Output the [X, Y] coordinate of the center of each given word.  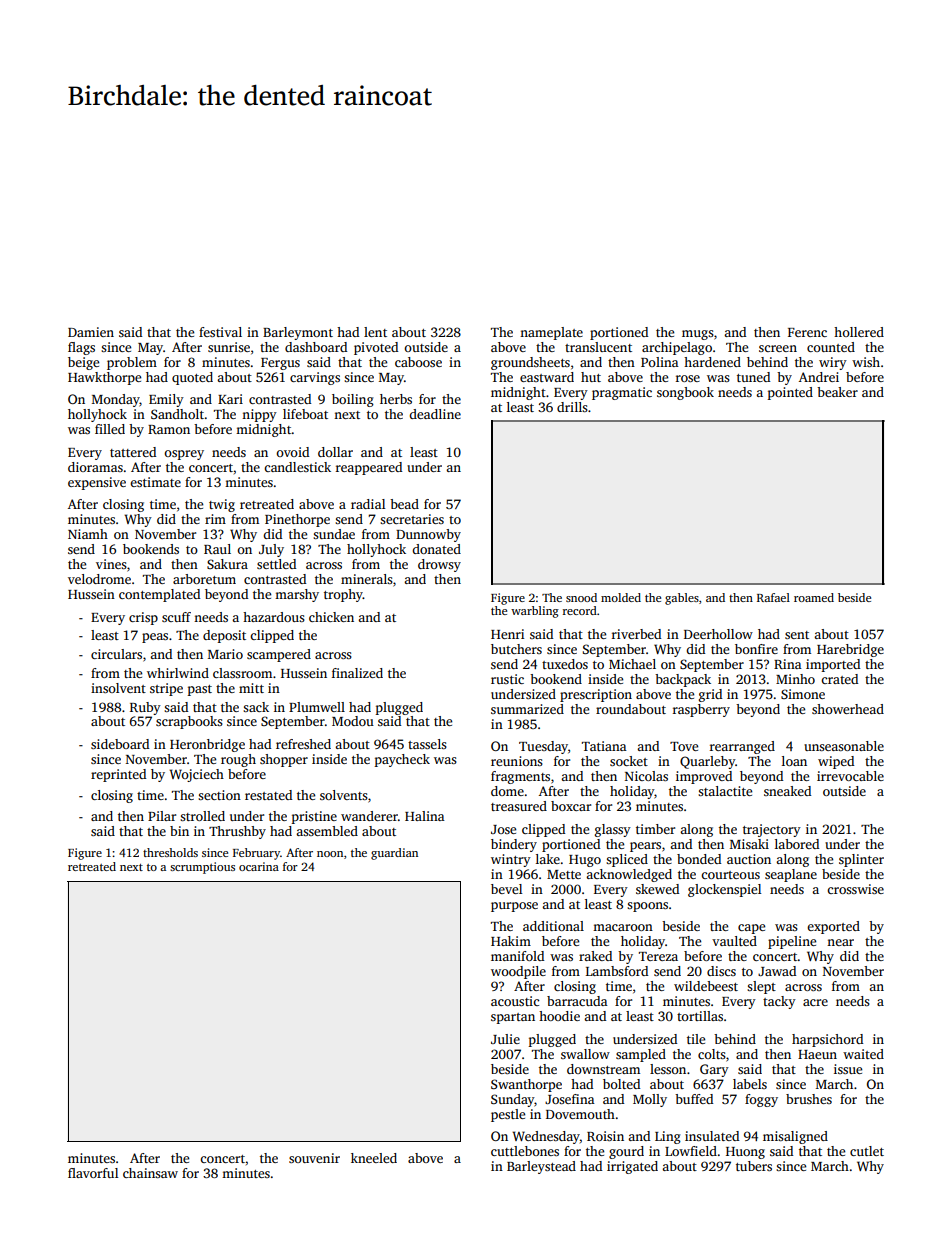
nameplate [551, 333]
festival [220, 332]
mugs [698, 335]
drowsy [439, 565]
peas [155, 638]
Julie [505, 1039]
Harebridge [850, 650]
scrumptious [202, 868]
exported [833, 927]
